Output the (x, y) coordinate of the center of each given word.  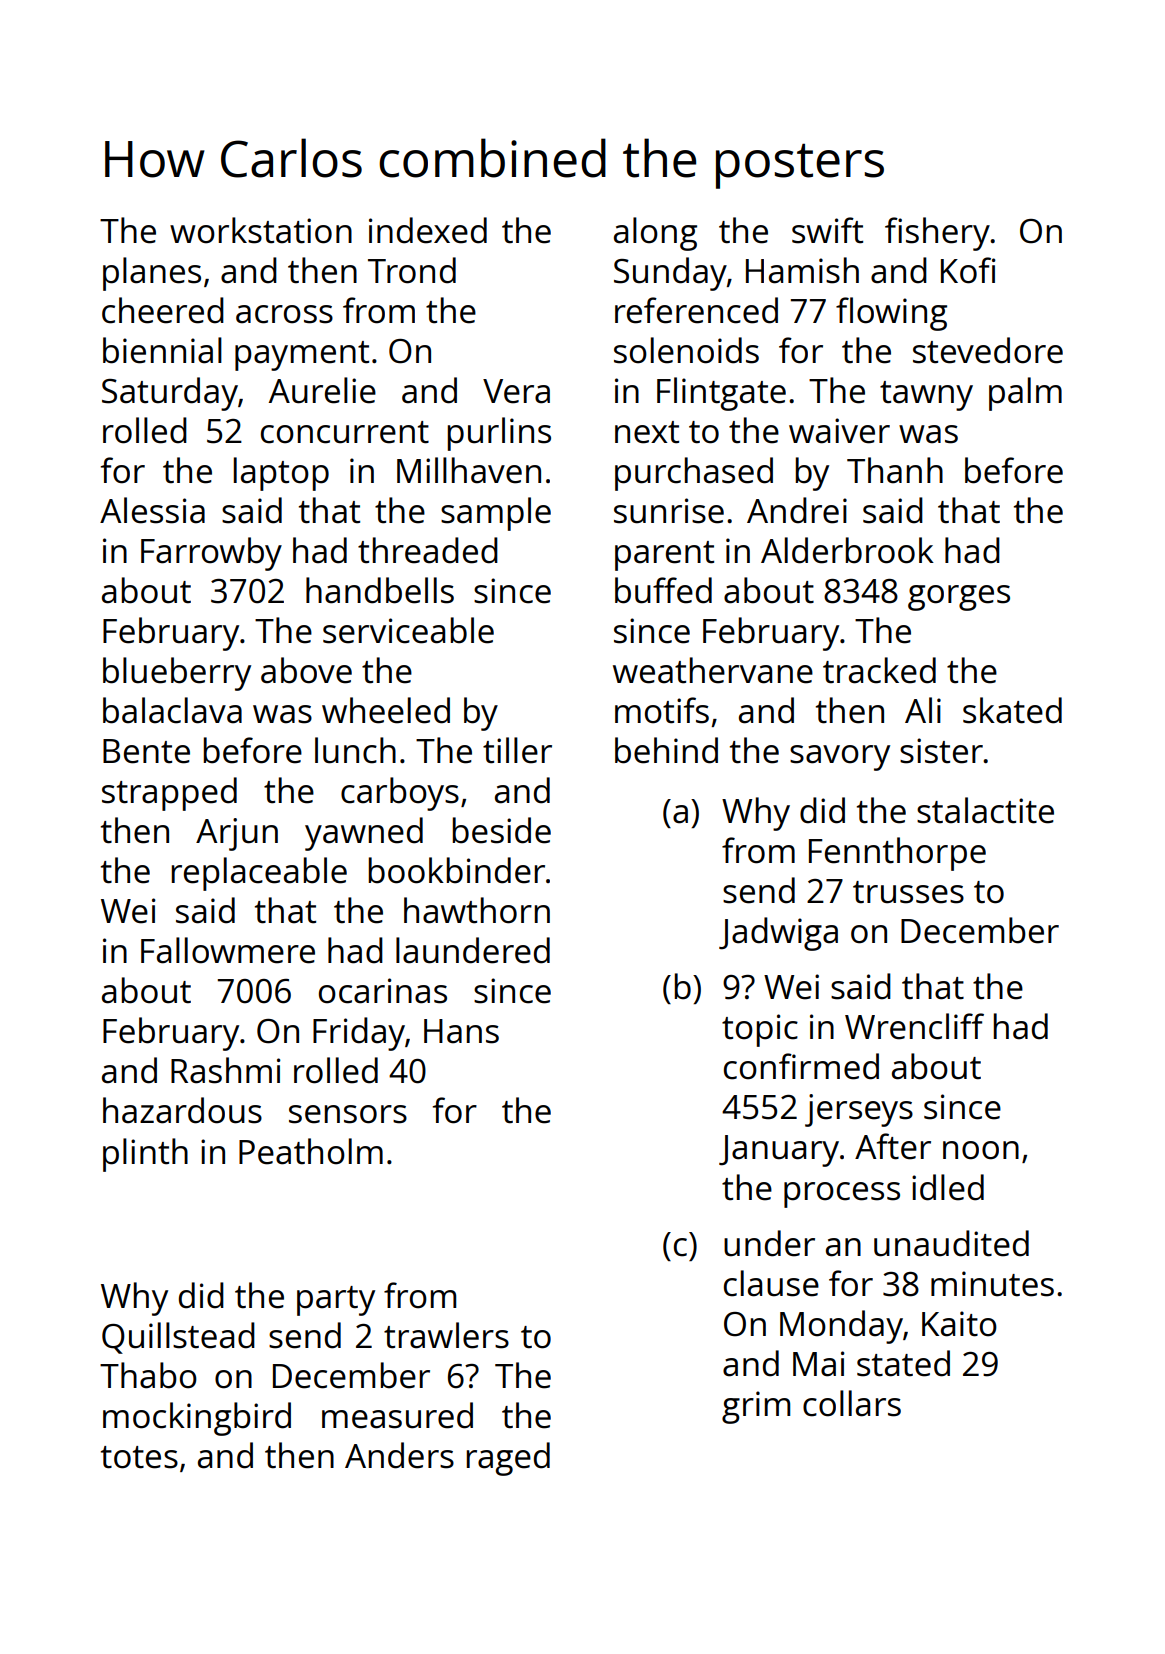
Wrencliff (914, 1026)
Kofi (968, 270)
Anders (399, 1455)
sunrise (669, 511)
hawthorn (477, 910)
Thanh (895, 470)
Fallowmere (228, 950)
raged (508, 1459)
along (655, 234)
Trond (412, 270)
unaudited (951, 1243)
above (306, 670)
